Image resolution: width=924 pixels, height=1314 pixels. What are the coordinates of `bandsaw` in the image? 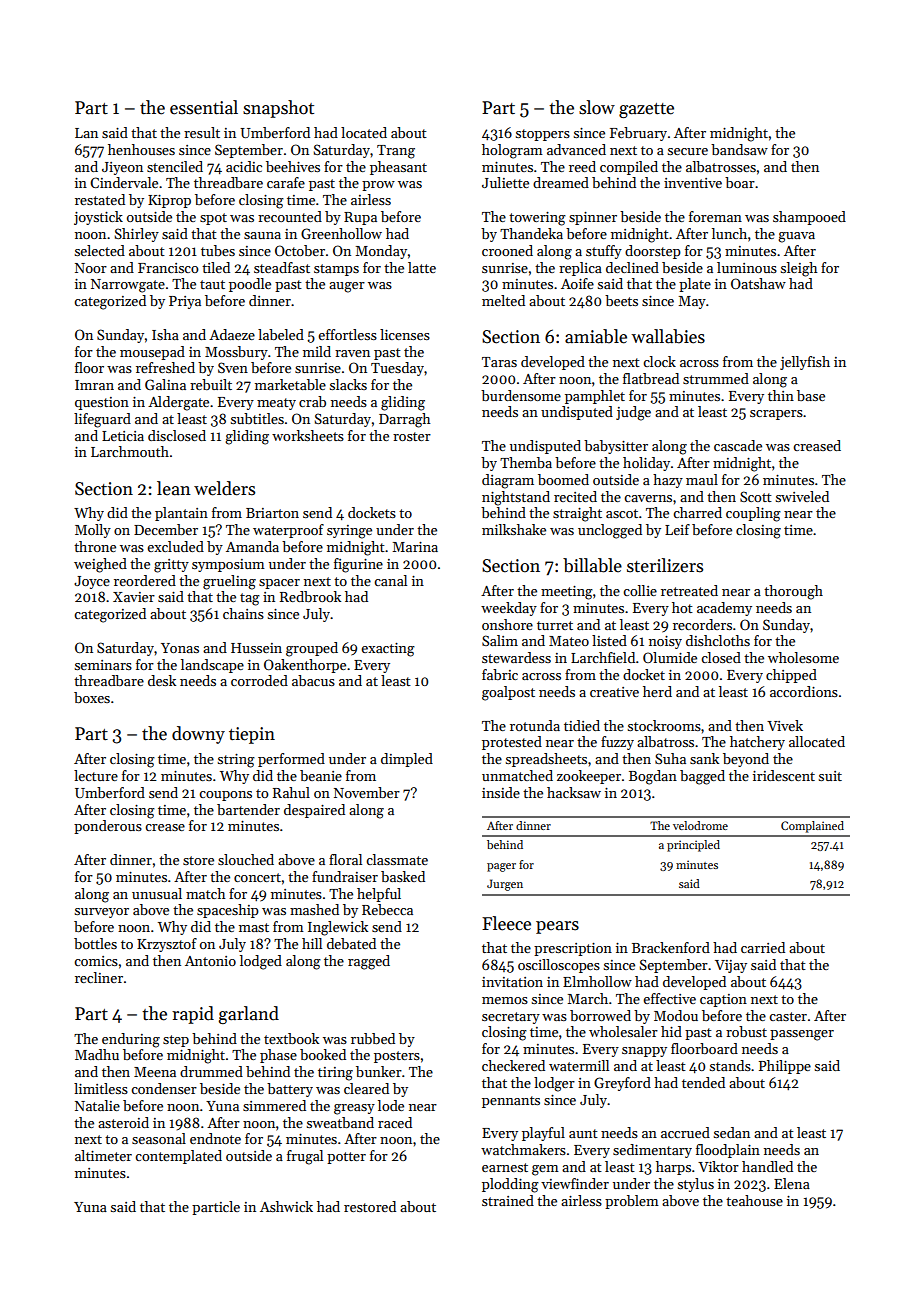 It's located at (739, 149).
